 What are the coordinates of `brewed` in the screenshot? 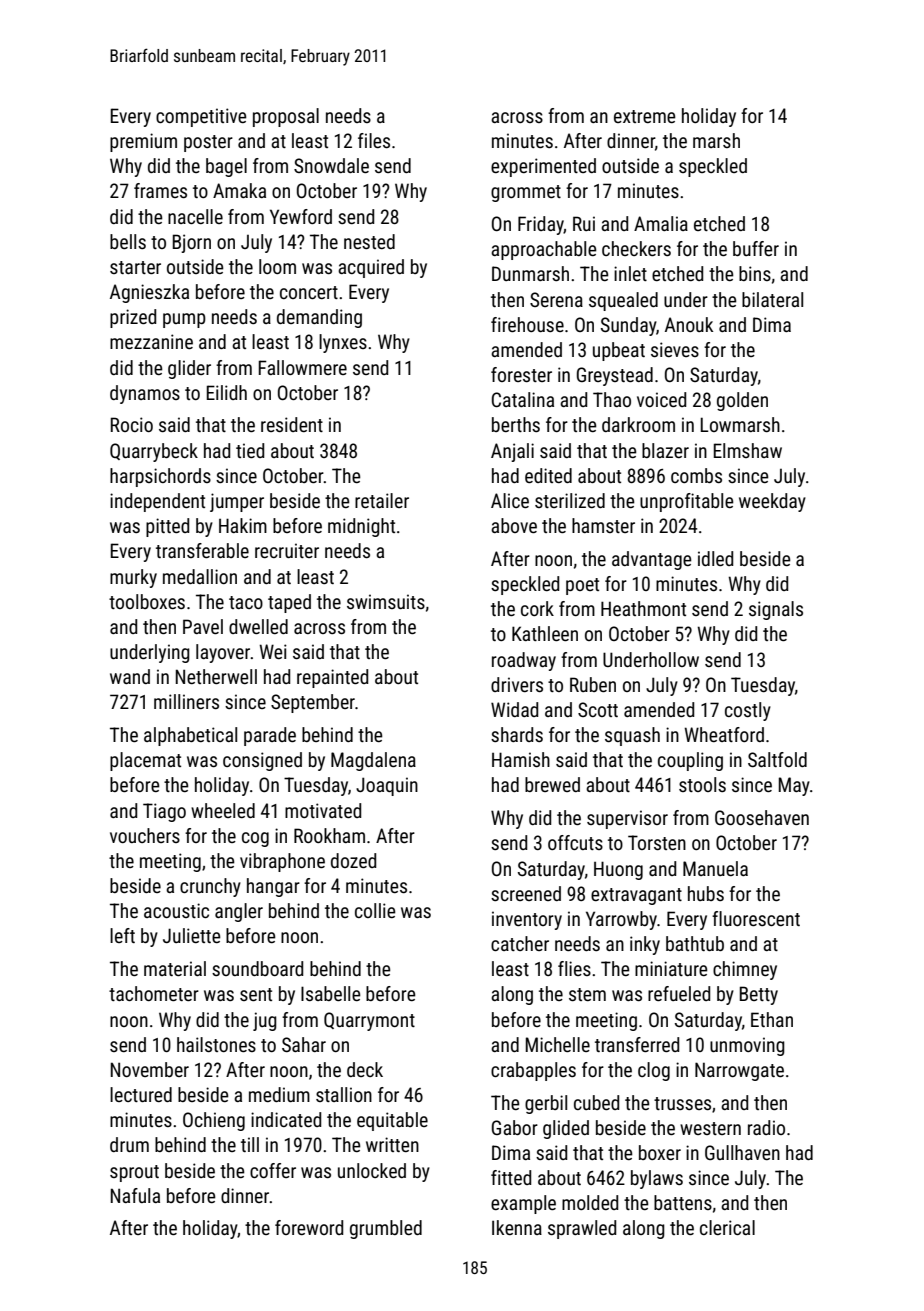 It's located at (552, 784).
